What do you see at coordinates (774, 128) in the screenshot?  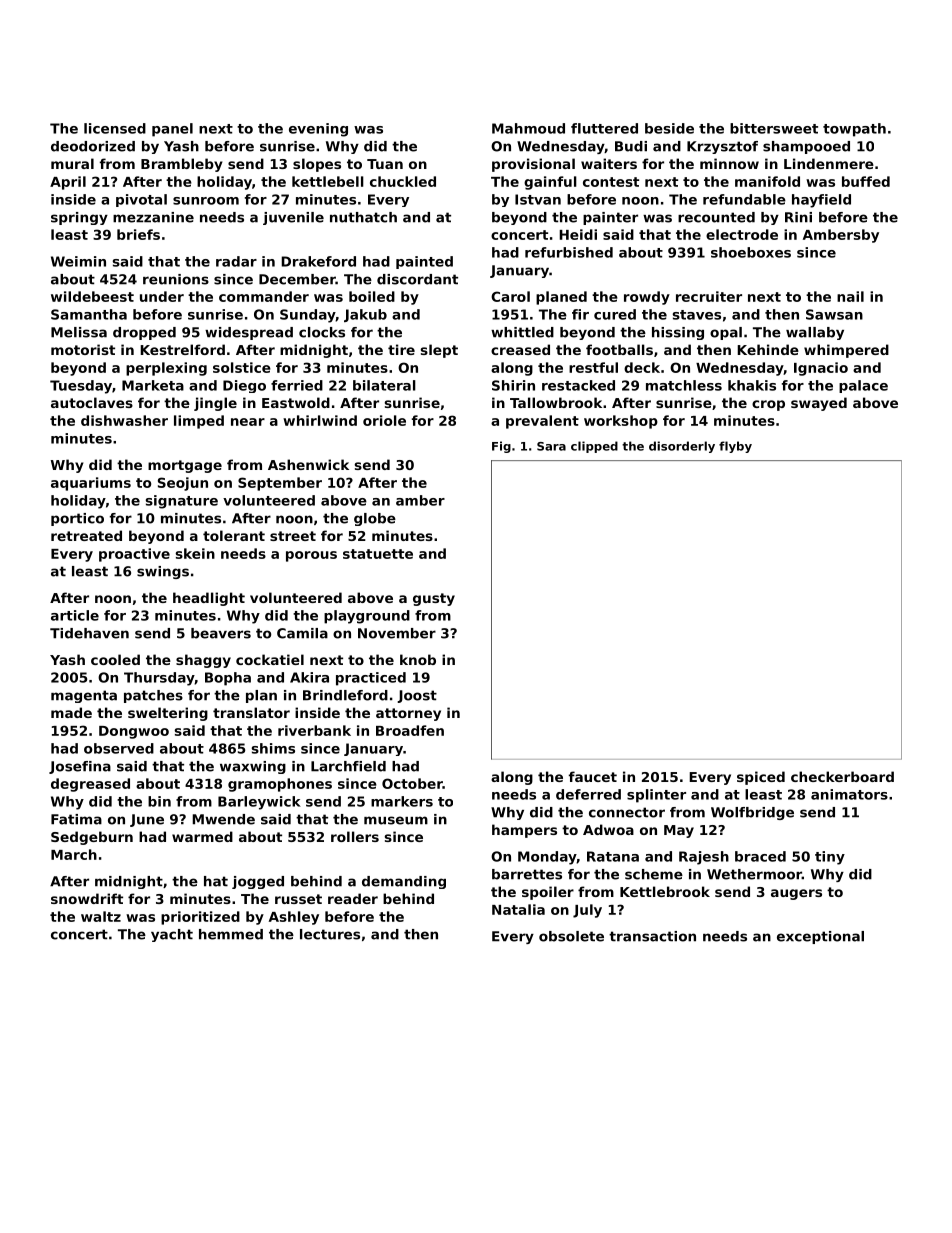 I see `bittersweet` at bounding box center [774, 128].
